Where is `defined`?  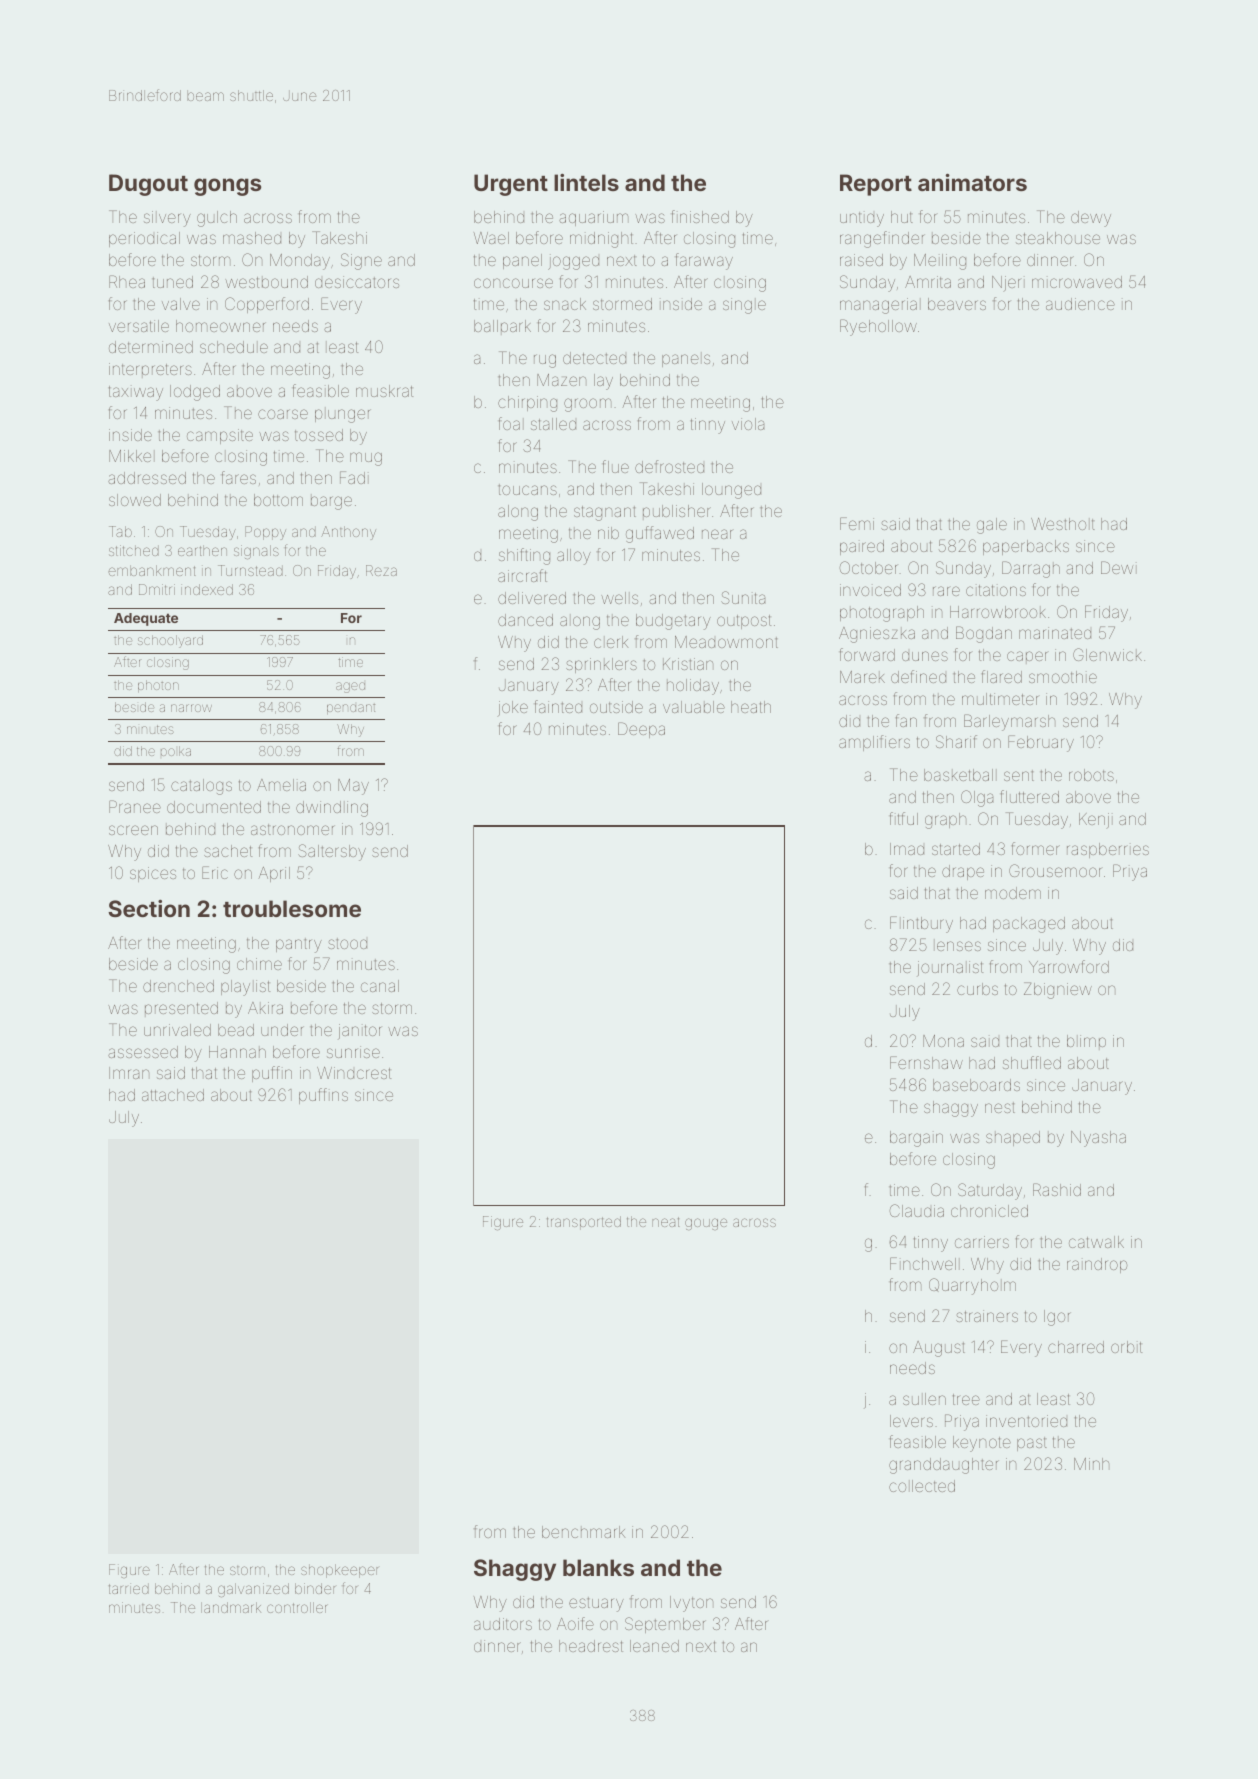
defined is located at coordinates (918, 676).
